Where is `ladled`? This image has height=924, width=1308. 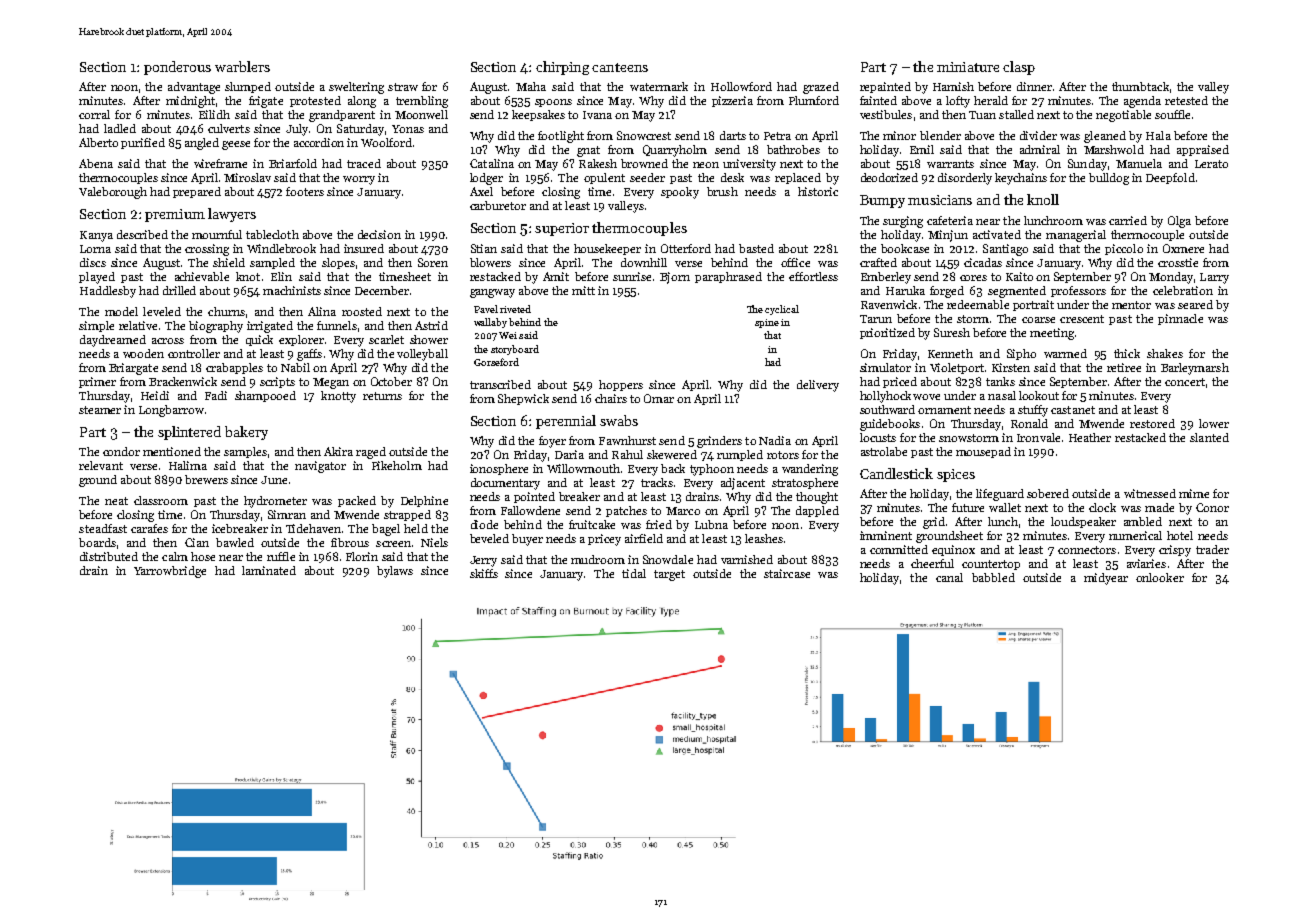
ladled is located at coordinates (120, 128).
